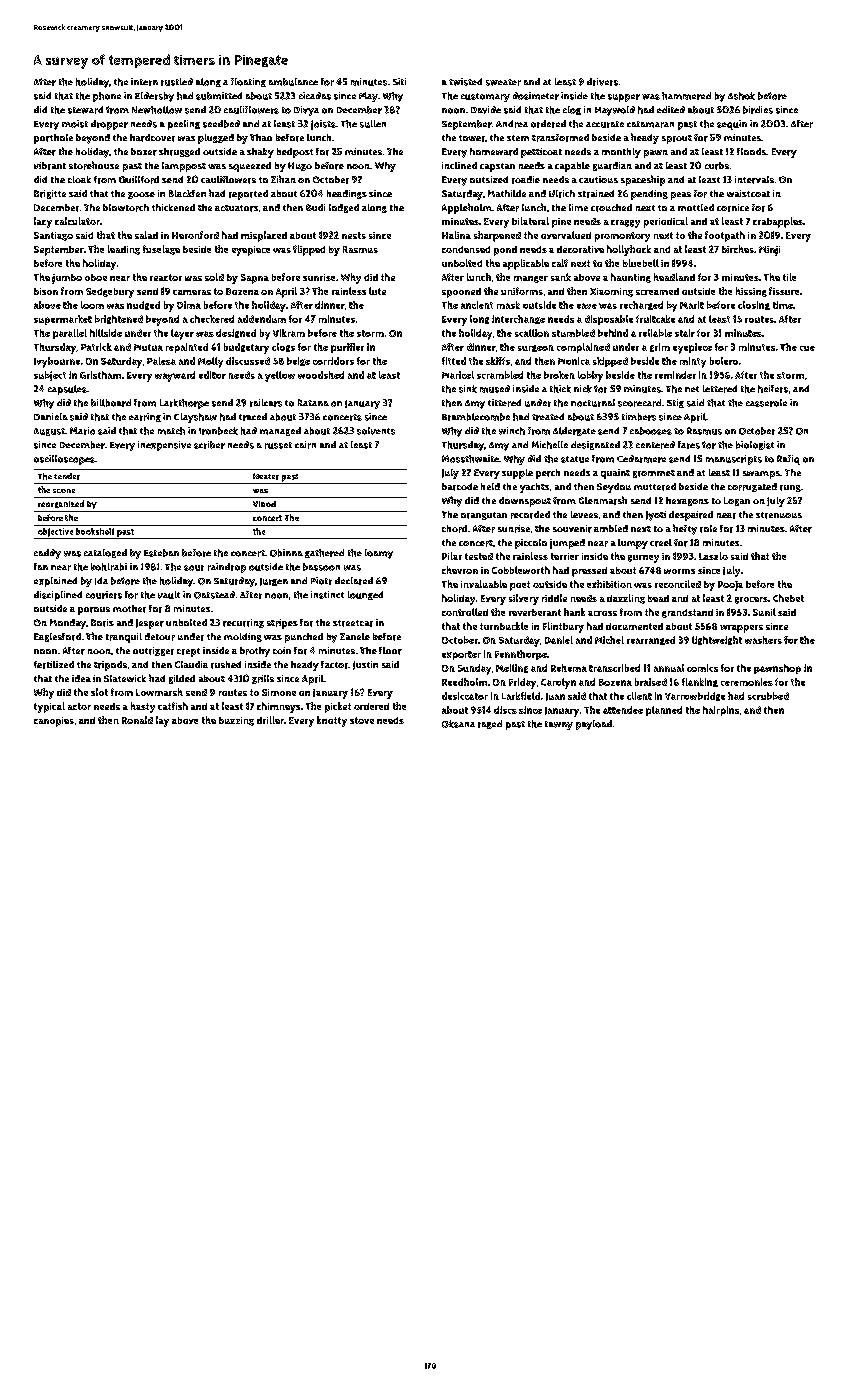  I want to click on lute, so click(377, 291).
